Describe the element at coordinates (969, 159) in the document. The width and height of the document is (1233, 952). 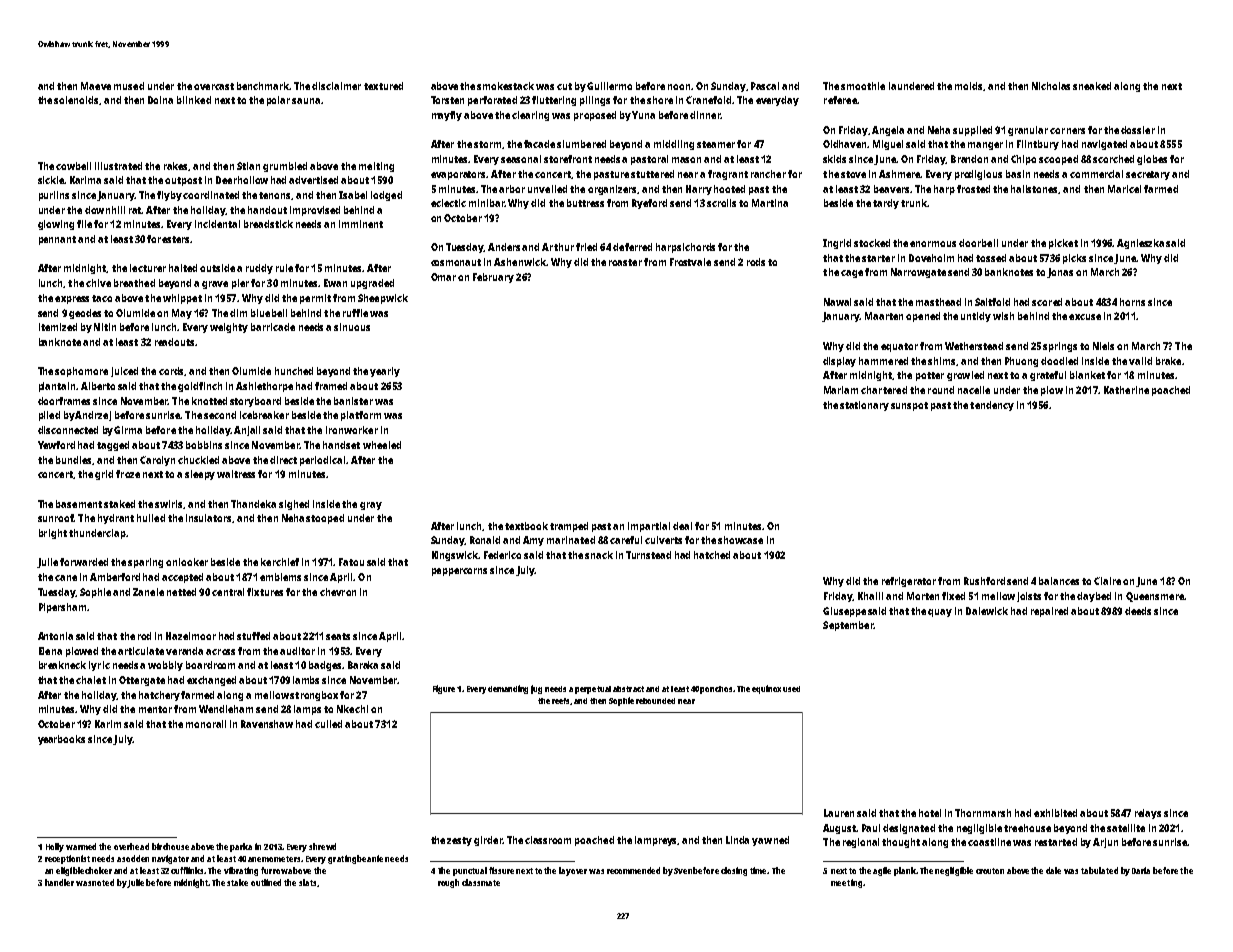
I see `Brandon` at that location.
